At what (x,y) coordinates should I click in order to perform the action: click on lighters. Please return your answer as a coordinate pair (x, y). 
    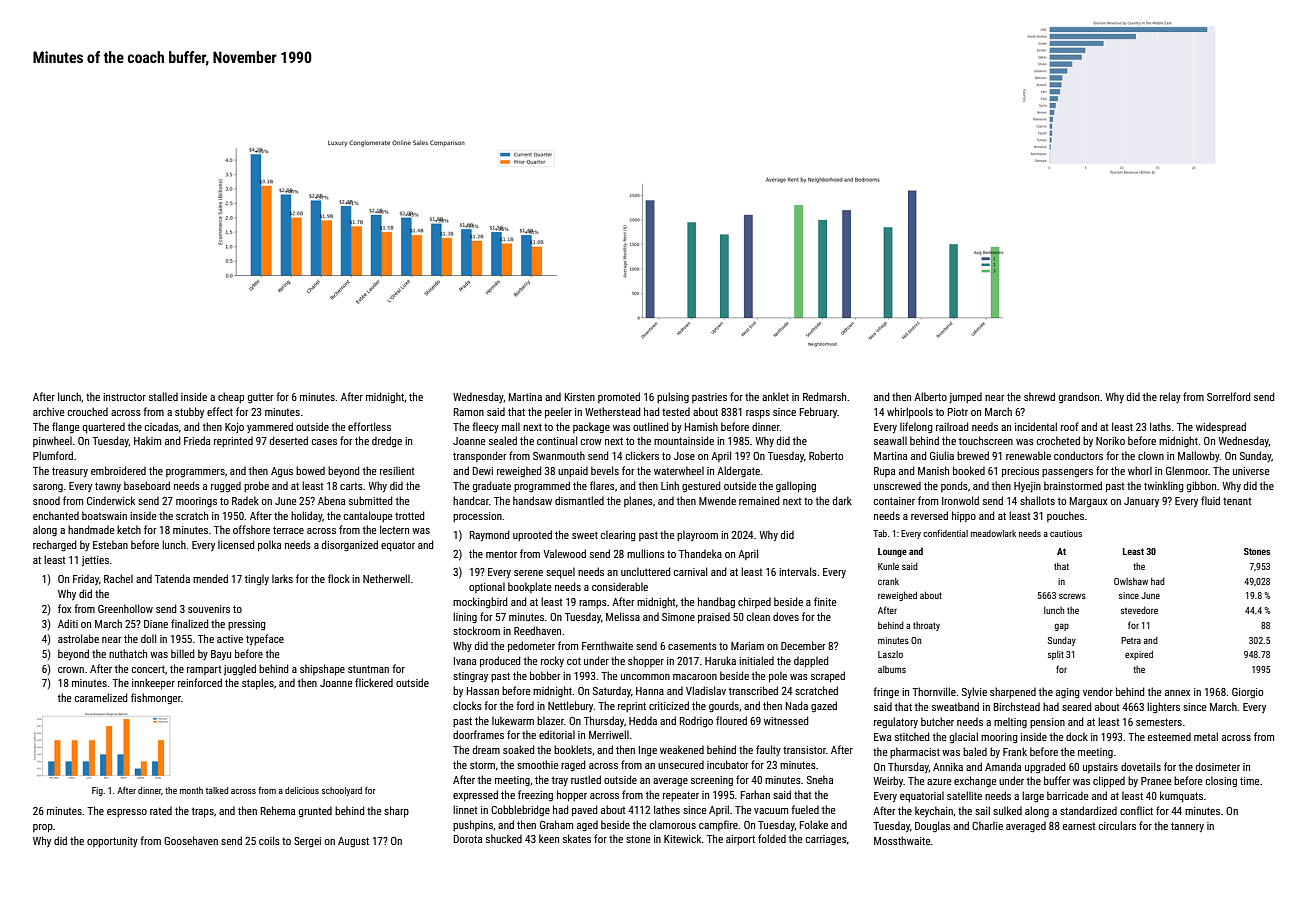
    Looking at the image, I should click on (1163, 707).
